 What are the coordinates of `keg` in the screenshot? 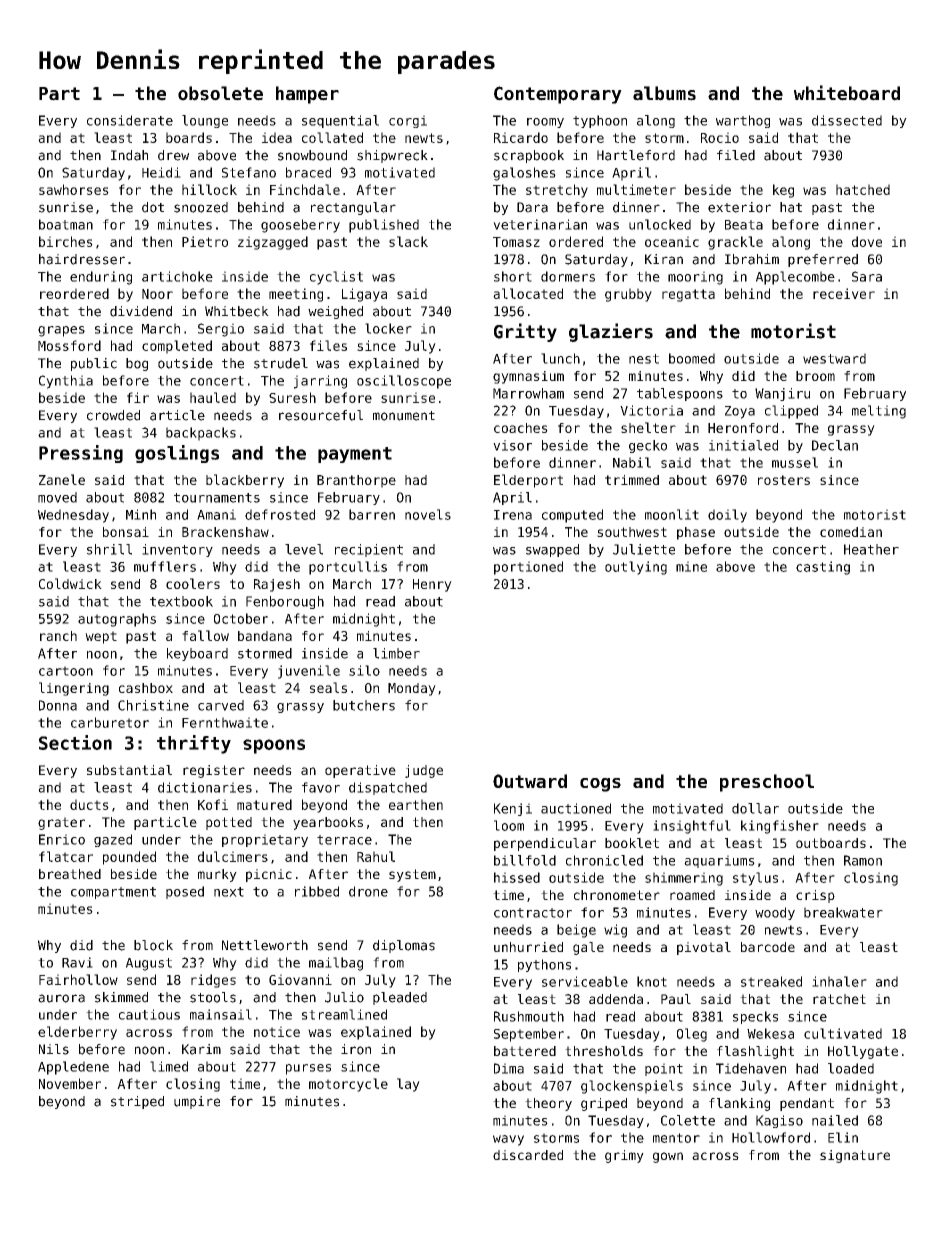 It's located at (783, 191).
